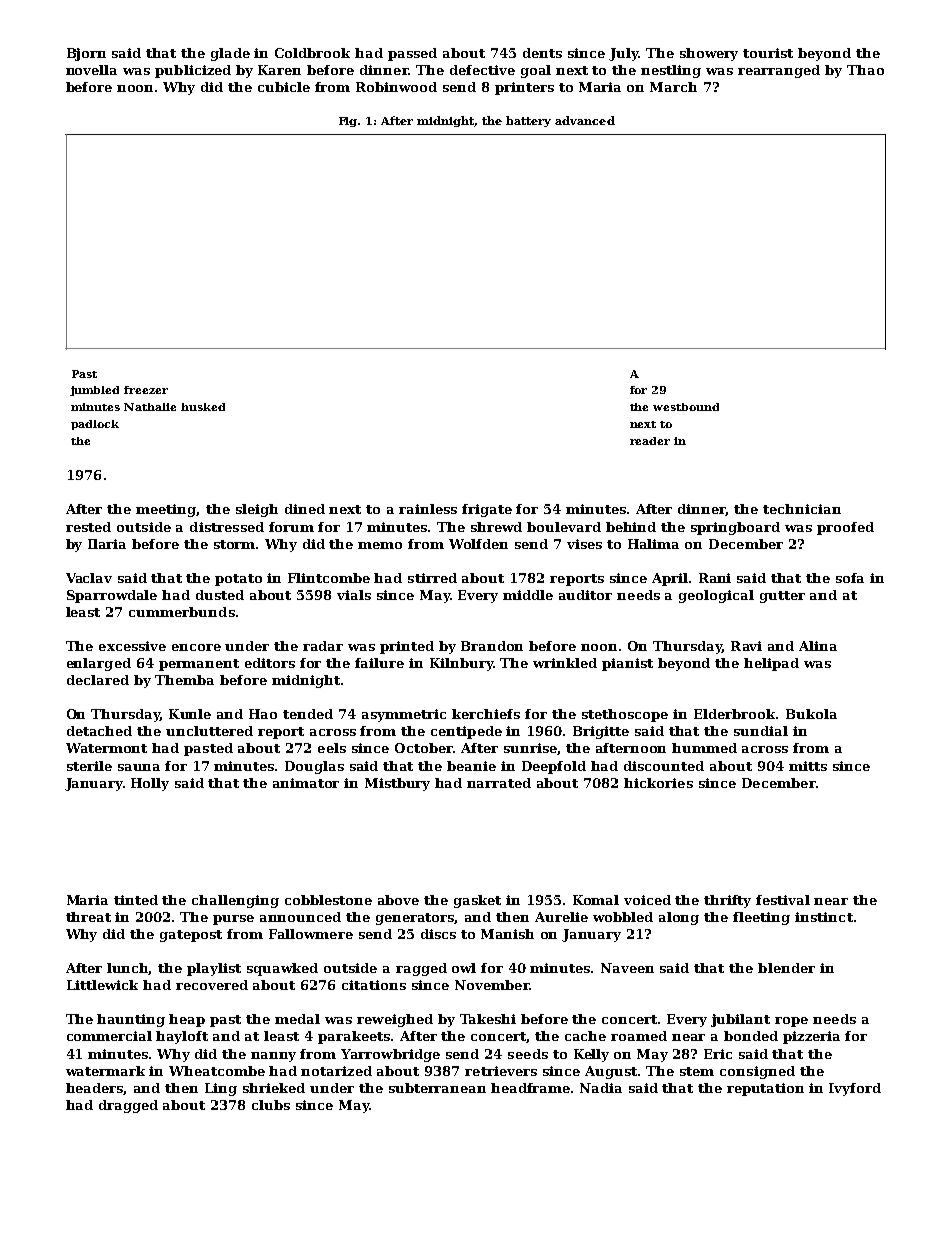 This screenshot has height=1233, width=952. Describe the element at coordinates (673, 87) in the screenshot. I see `March` at that location.
